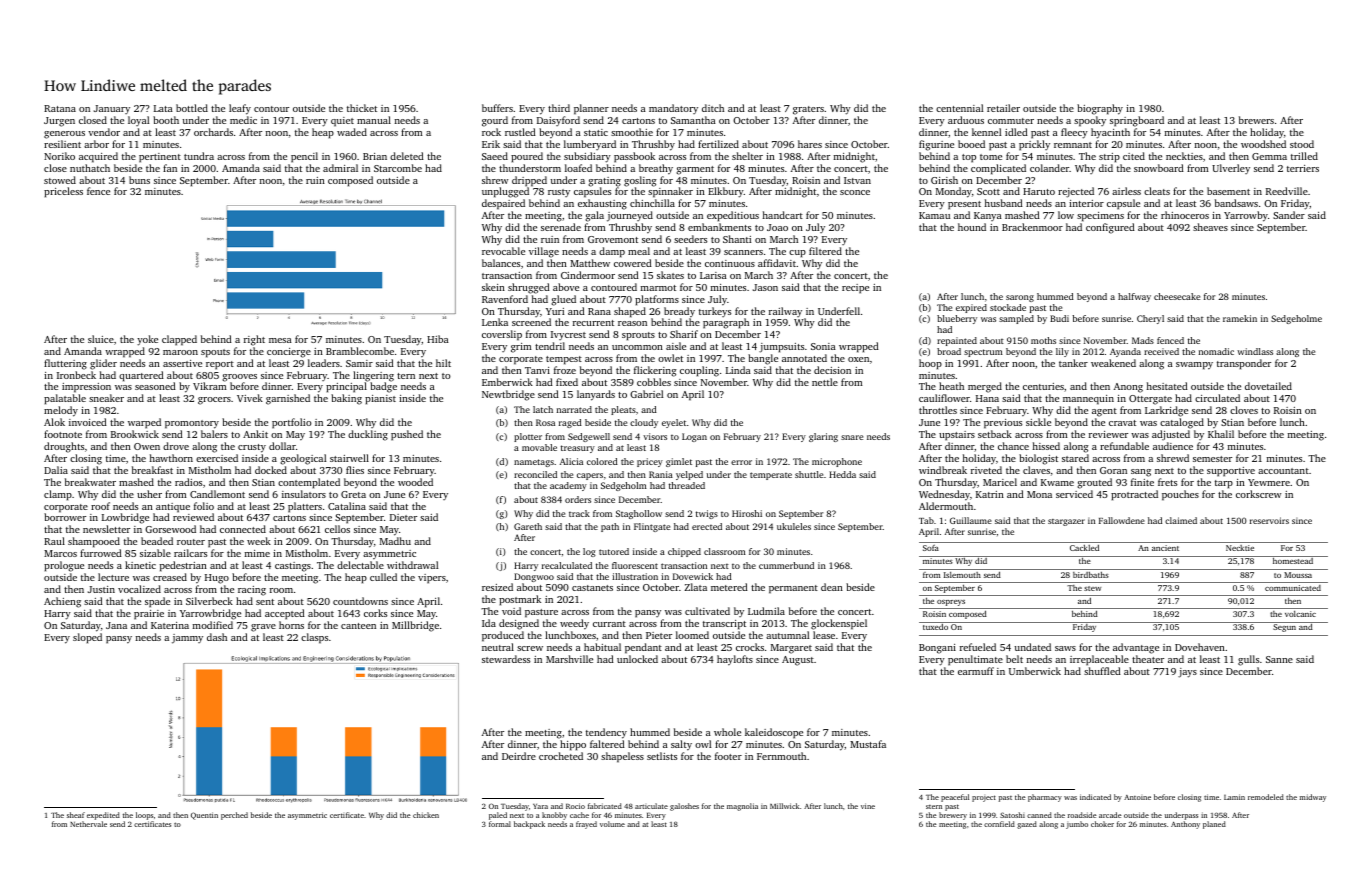  What do you see at coordinates (62, 144) in the screenshot?
I see `resilient` at bounding box center [62, 144].
